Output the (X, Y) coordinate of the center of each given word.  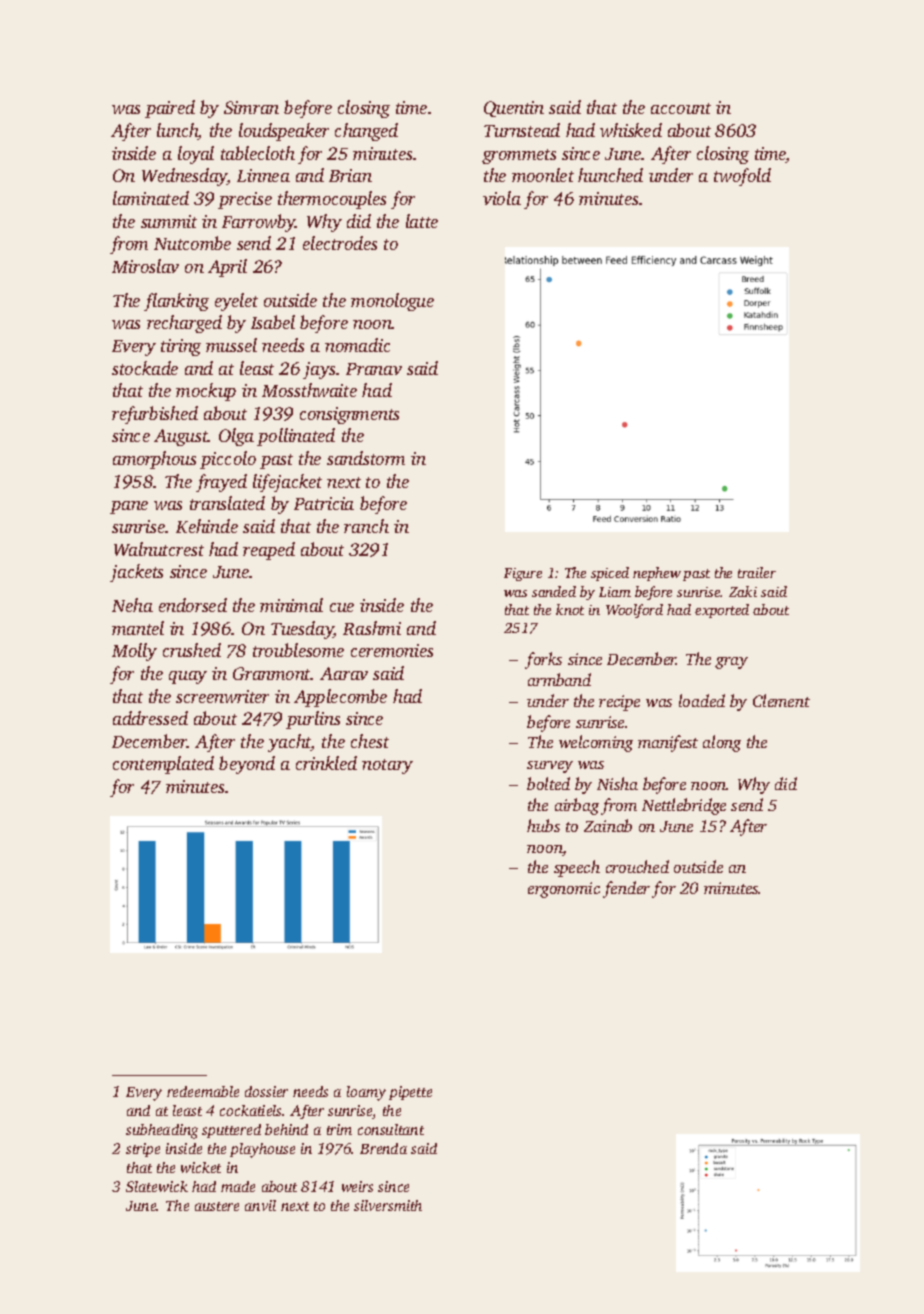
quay (188, 677)
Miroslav (145, 266)
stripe (143, 1150)
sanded (554, 591)
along (722, 743)
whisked (631, 130)
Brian (350, 175)
